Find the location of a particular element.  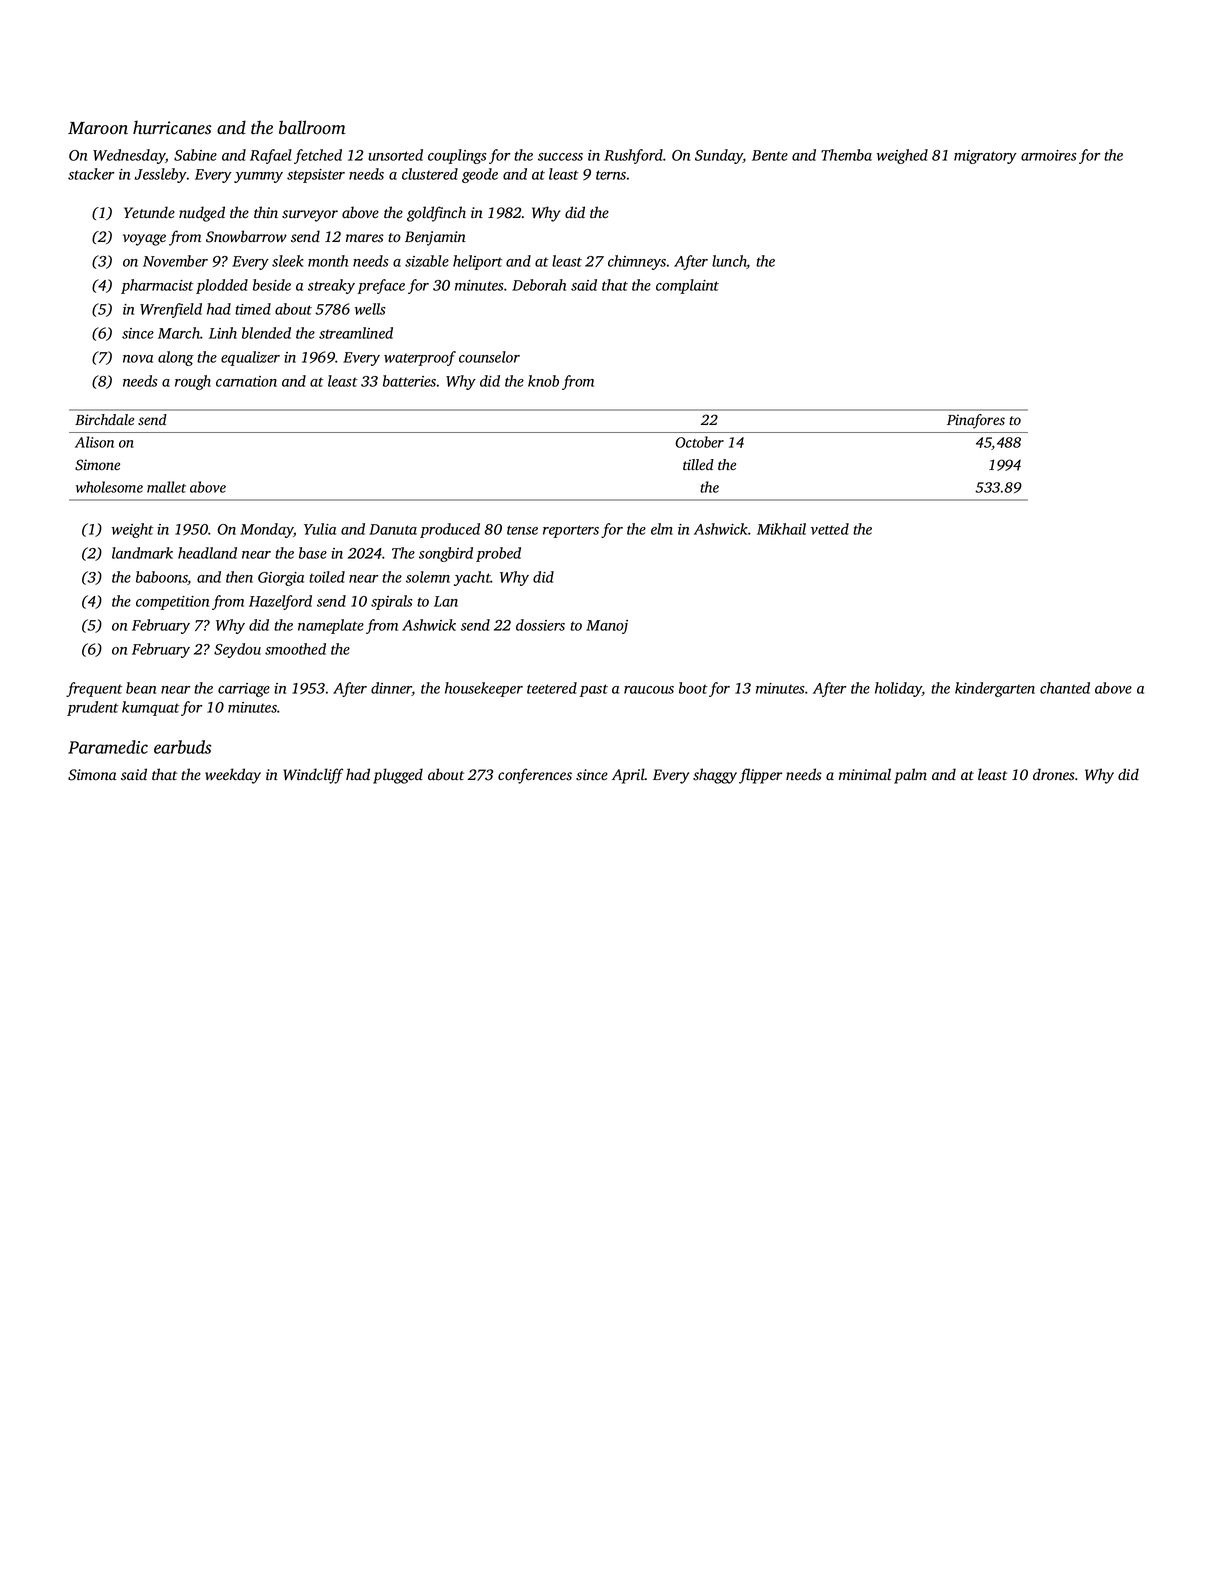

Sunday is located at coordinates (719, 156).
